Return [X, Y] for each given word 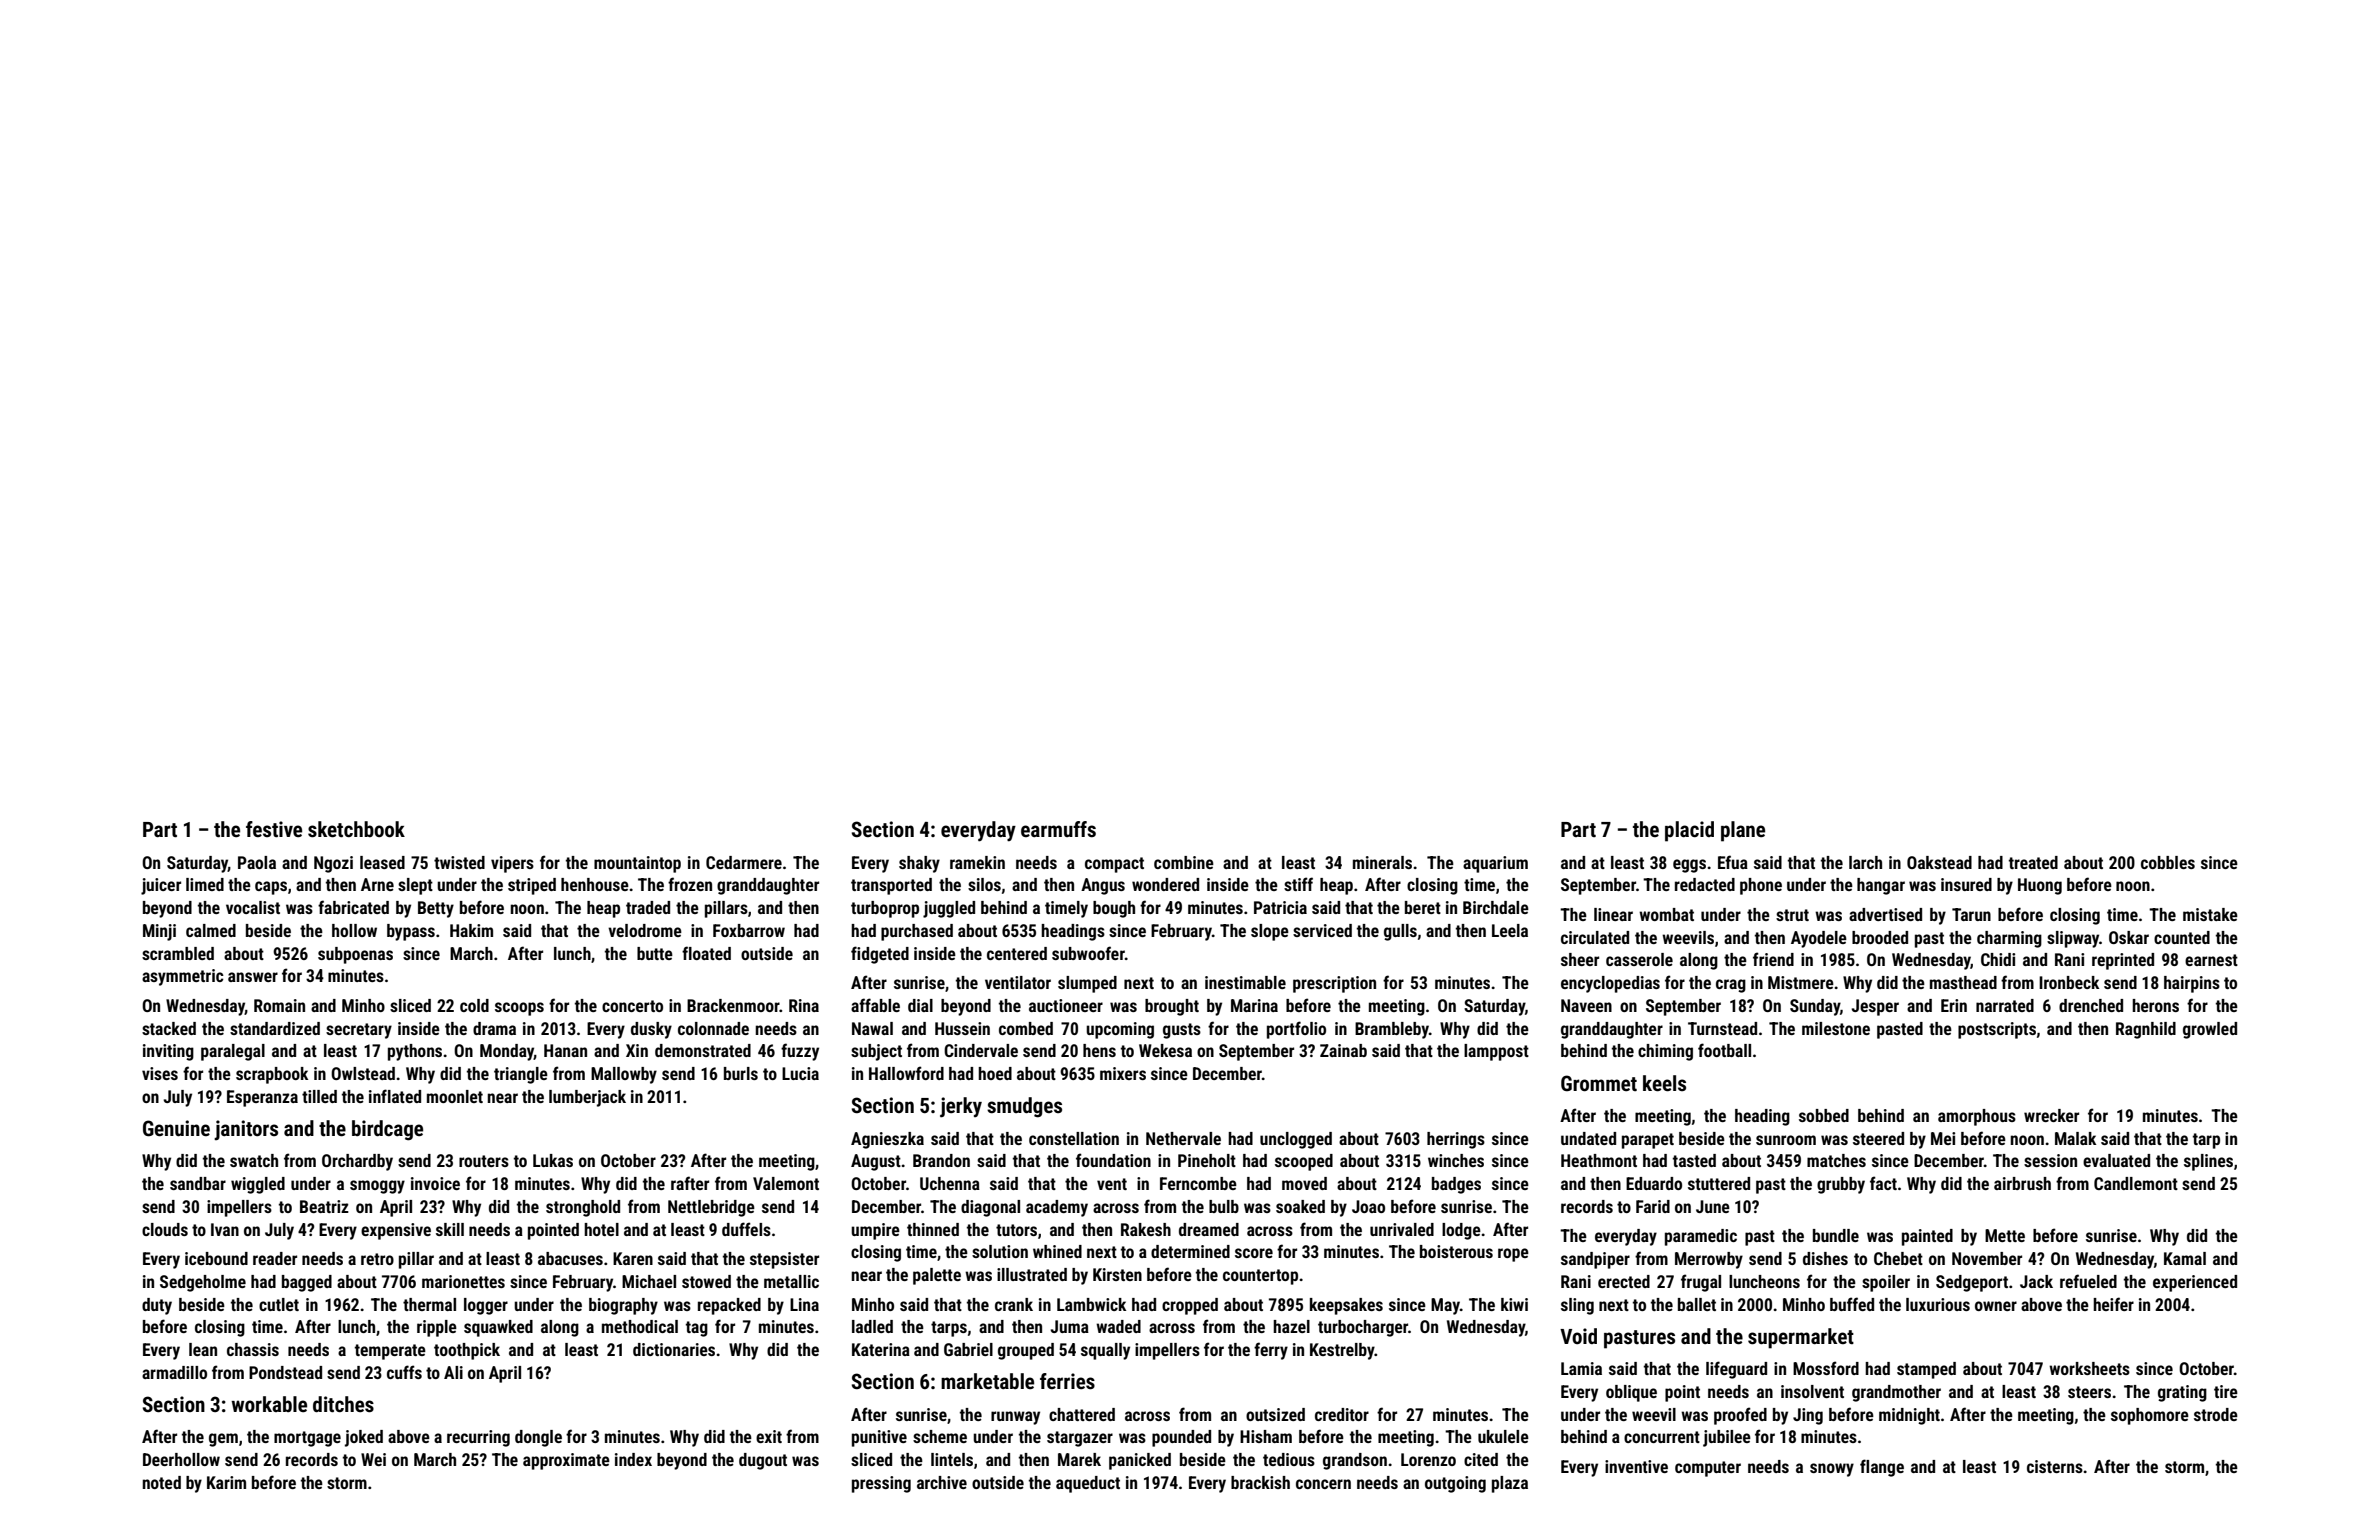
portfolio [1296, 1030]
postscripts [1997, 1030]
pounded [1181, 1438]
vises [160, 1073]
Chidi [1998, 959]
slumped [1087, 984]
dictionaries [674, 1349]
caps [271, 888]
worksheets [2089, 1368]
